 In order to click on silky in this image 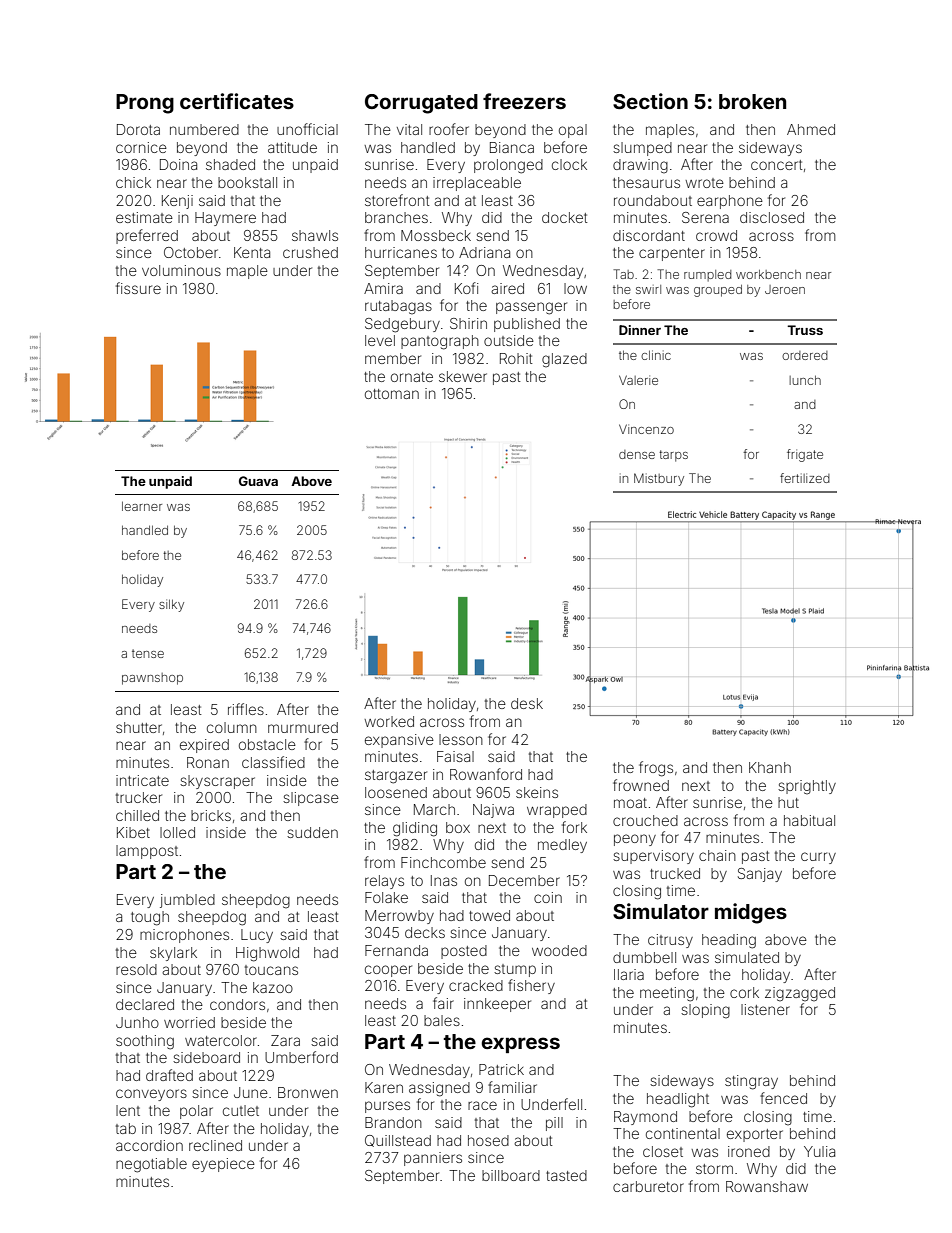, I will do `click(171, 605)`.
